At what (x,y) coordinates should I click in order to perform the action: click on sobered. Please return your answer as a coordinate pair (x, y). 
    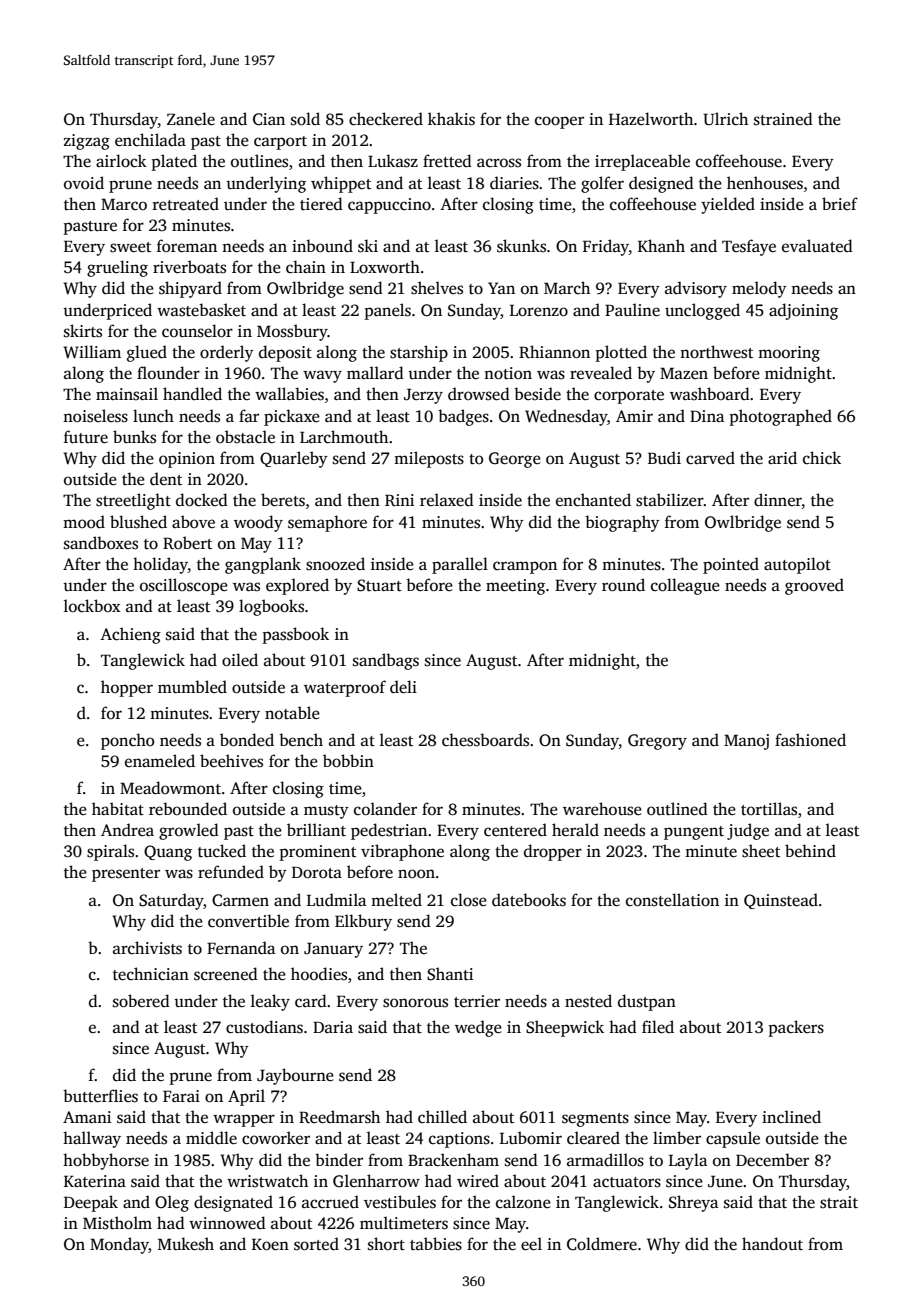
    Looking at the image, I should click on (141, 1001).
